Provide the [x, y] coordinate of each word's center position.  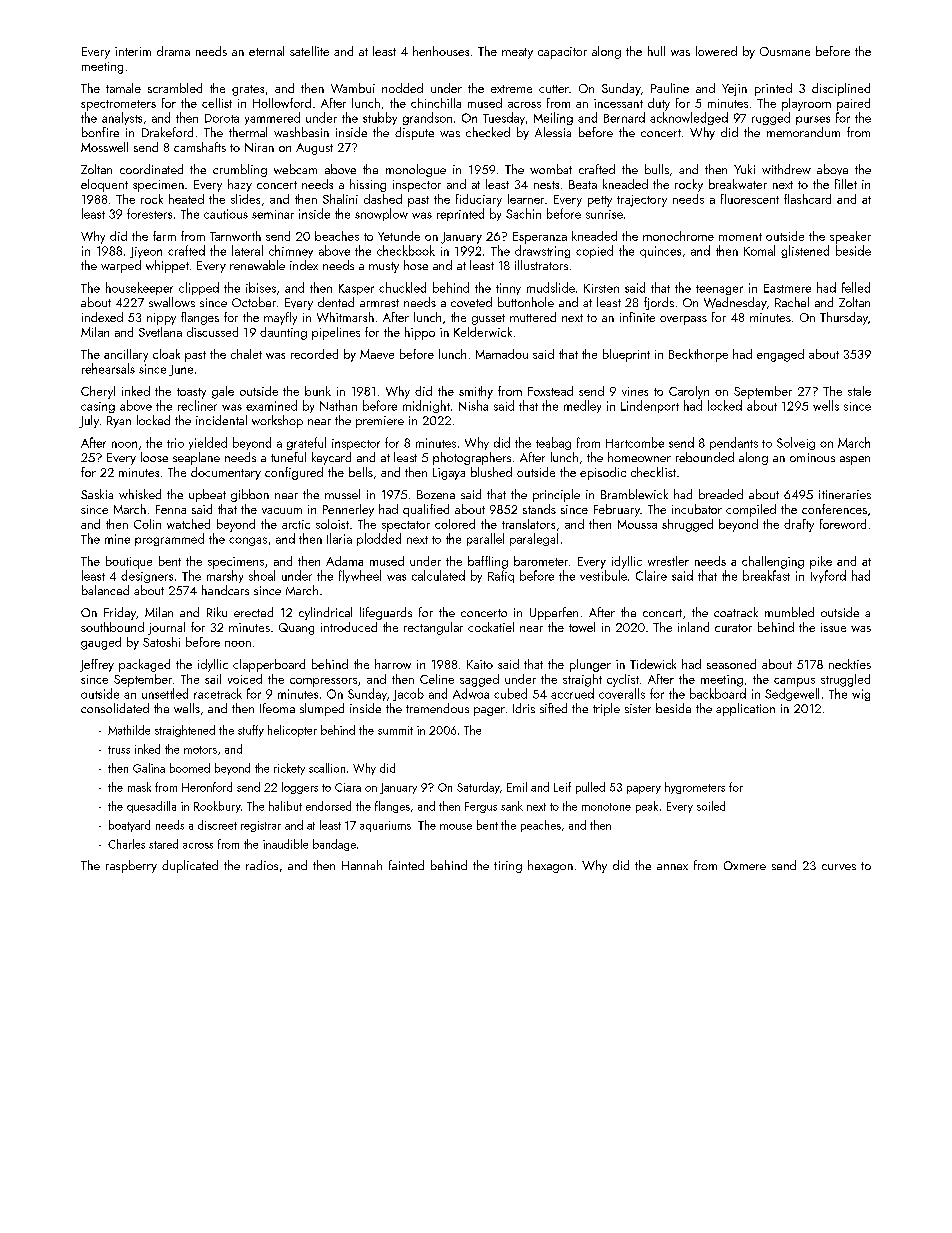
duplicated [190, 866]
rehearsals [108, 368]
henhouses [441, 51]
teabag [553, 443]
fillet [846, 184]
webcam [295, 169]
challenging [773, 562]
